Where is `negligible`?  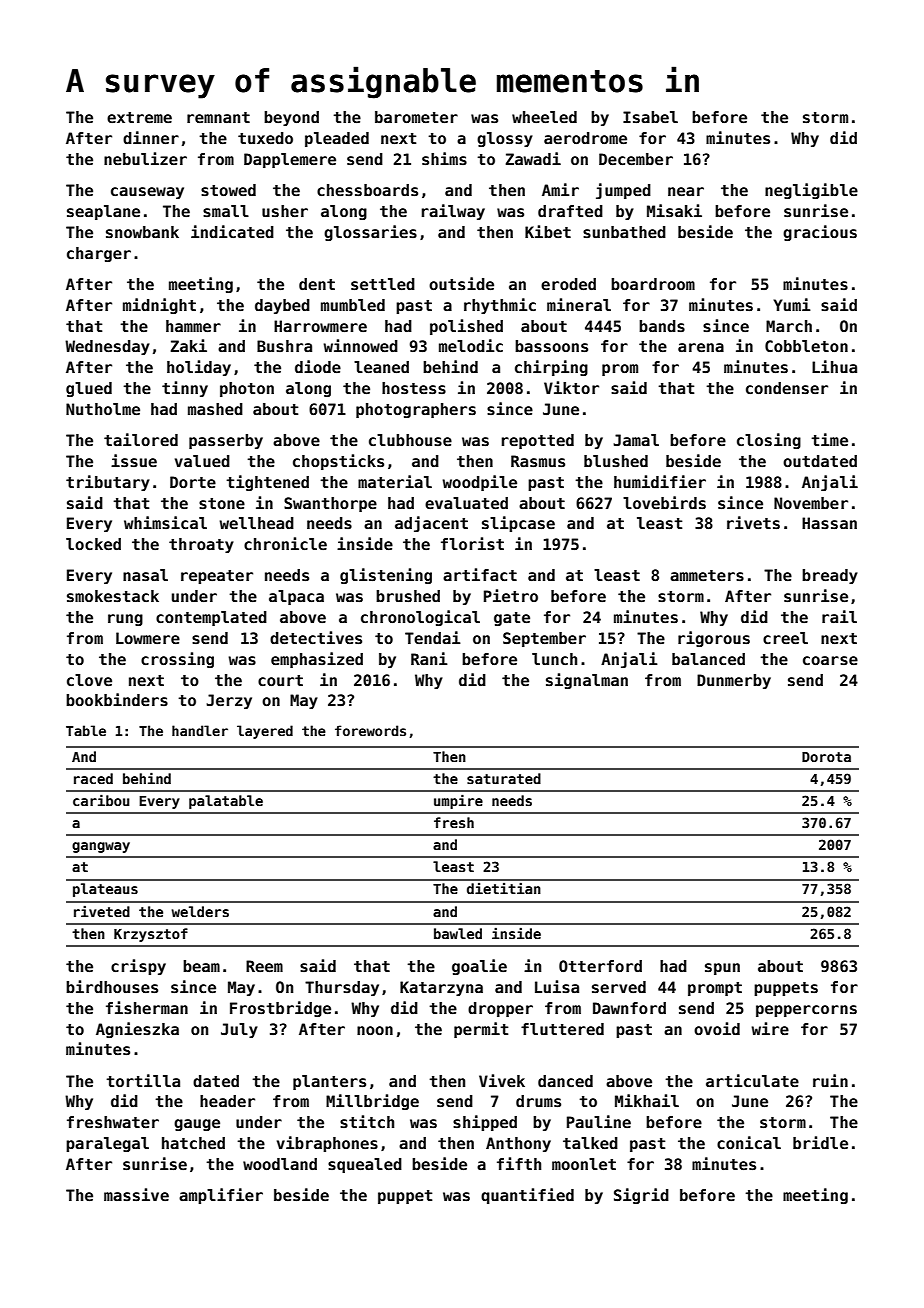
negligible is located at coordinates (811, 191).
